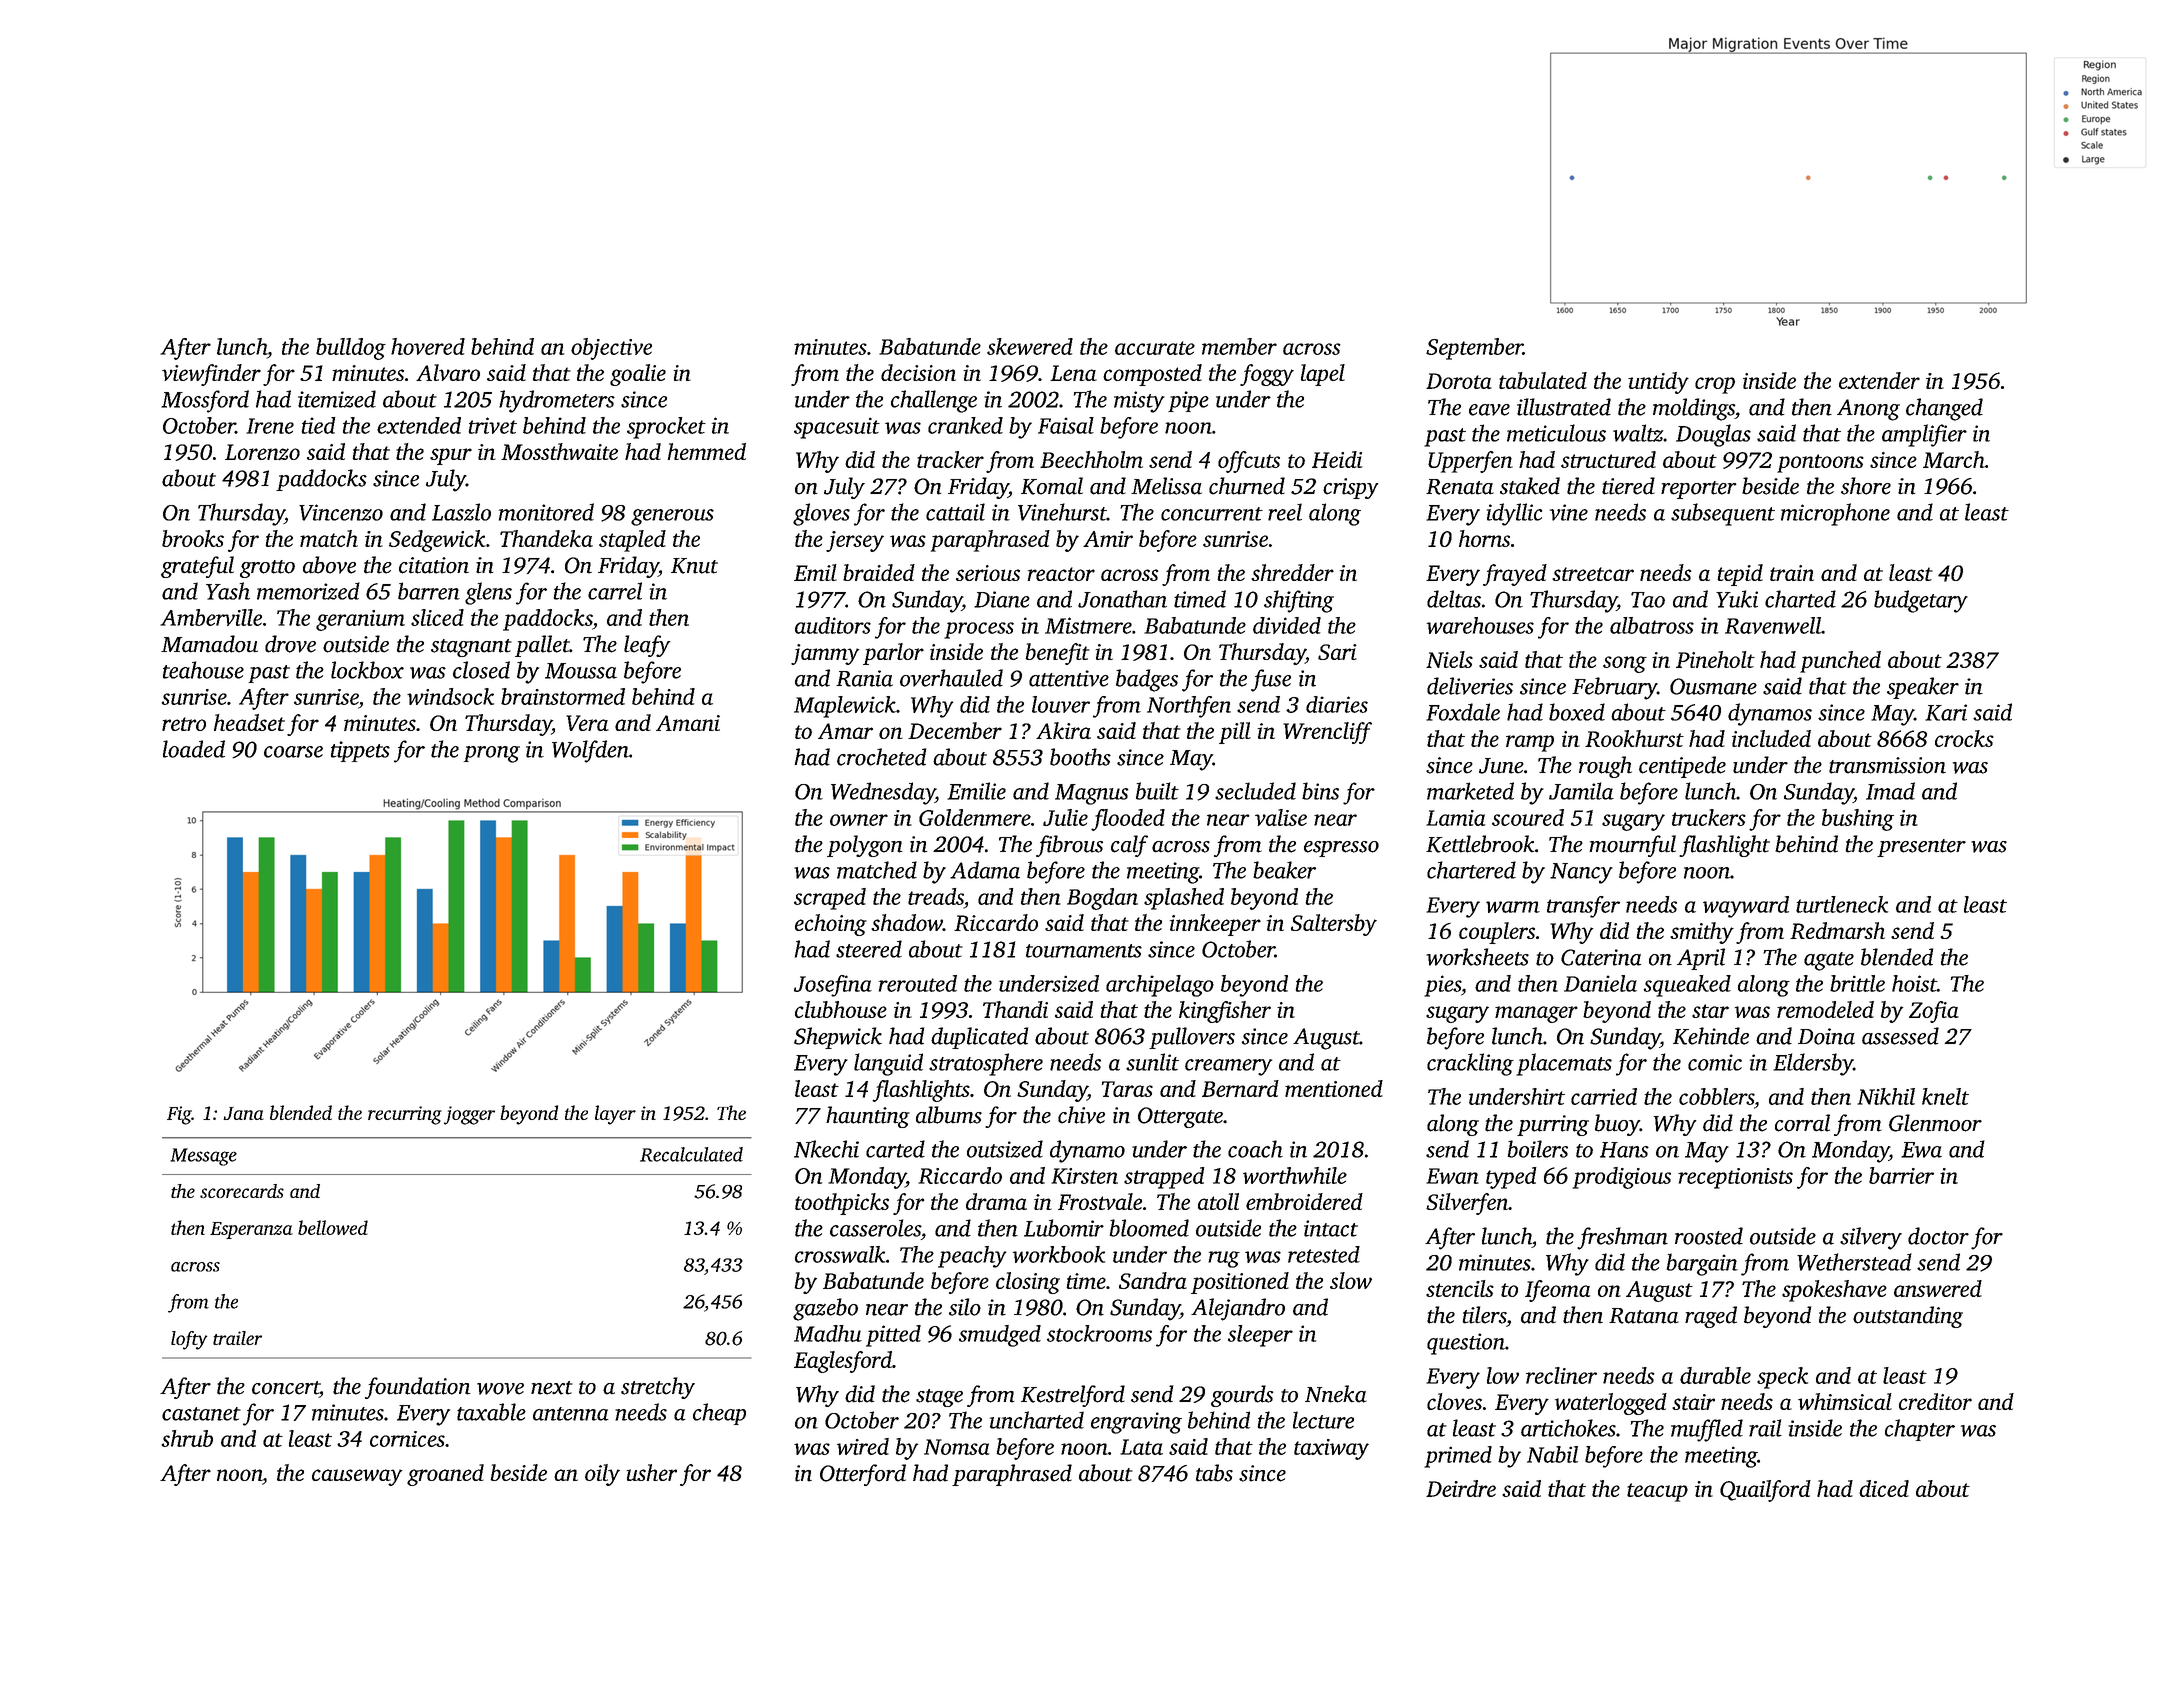 The height and width of the screenshot is (1683, 2178). What do you see at coordinates (1260, 1336) in the screenshot?
I see `sleeper` at bounding box center [1260, 1336].
